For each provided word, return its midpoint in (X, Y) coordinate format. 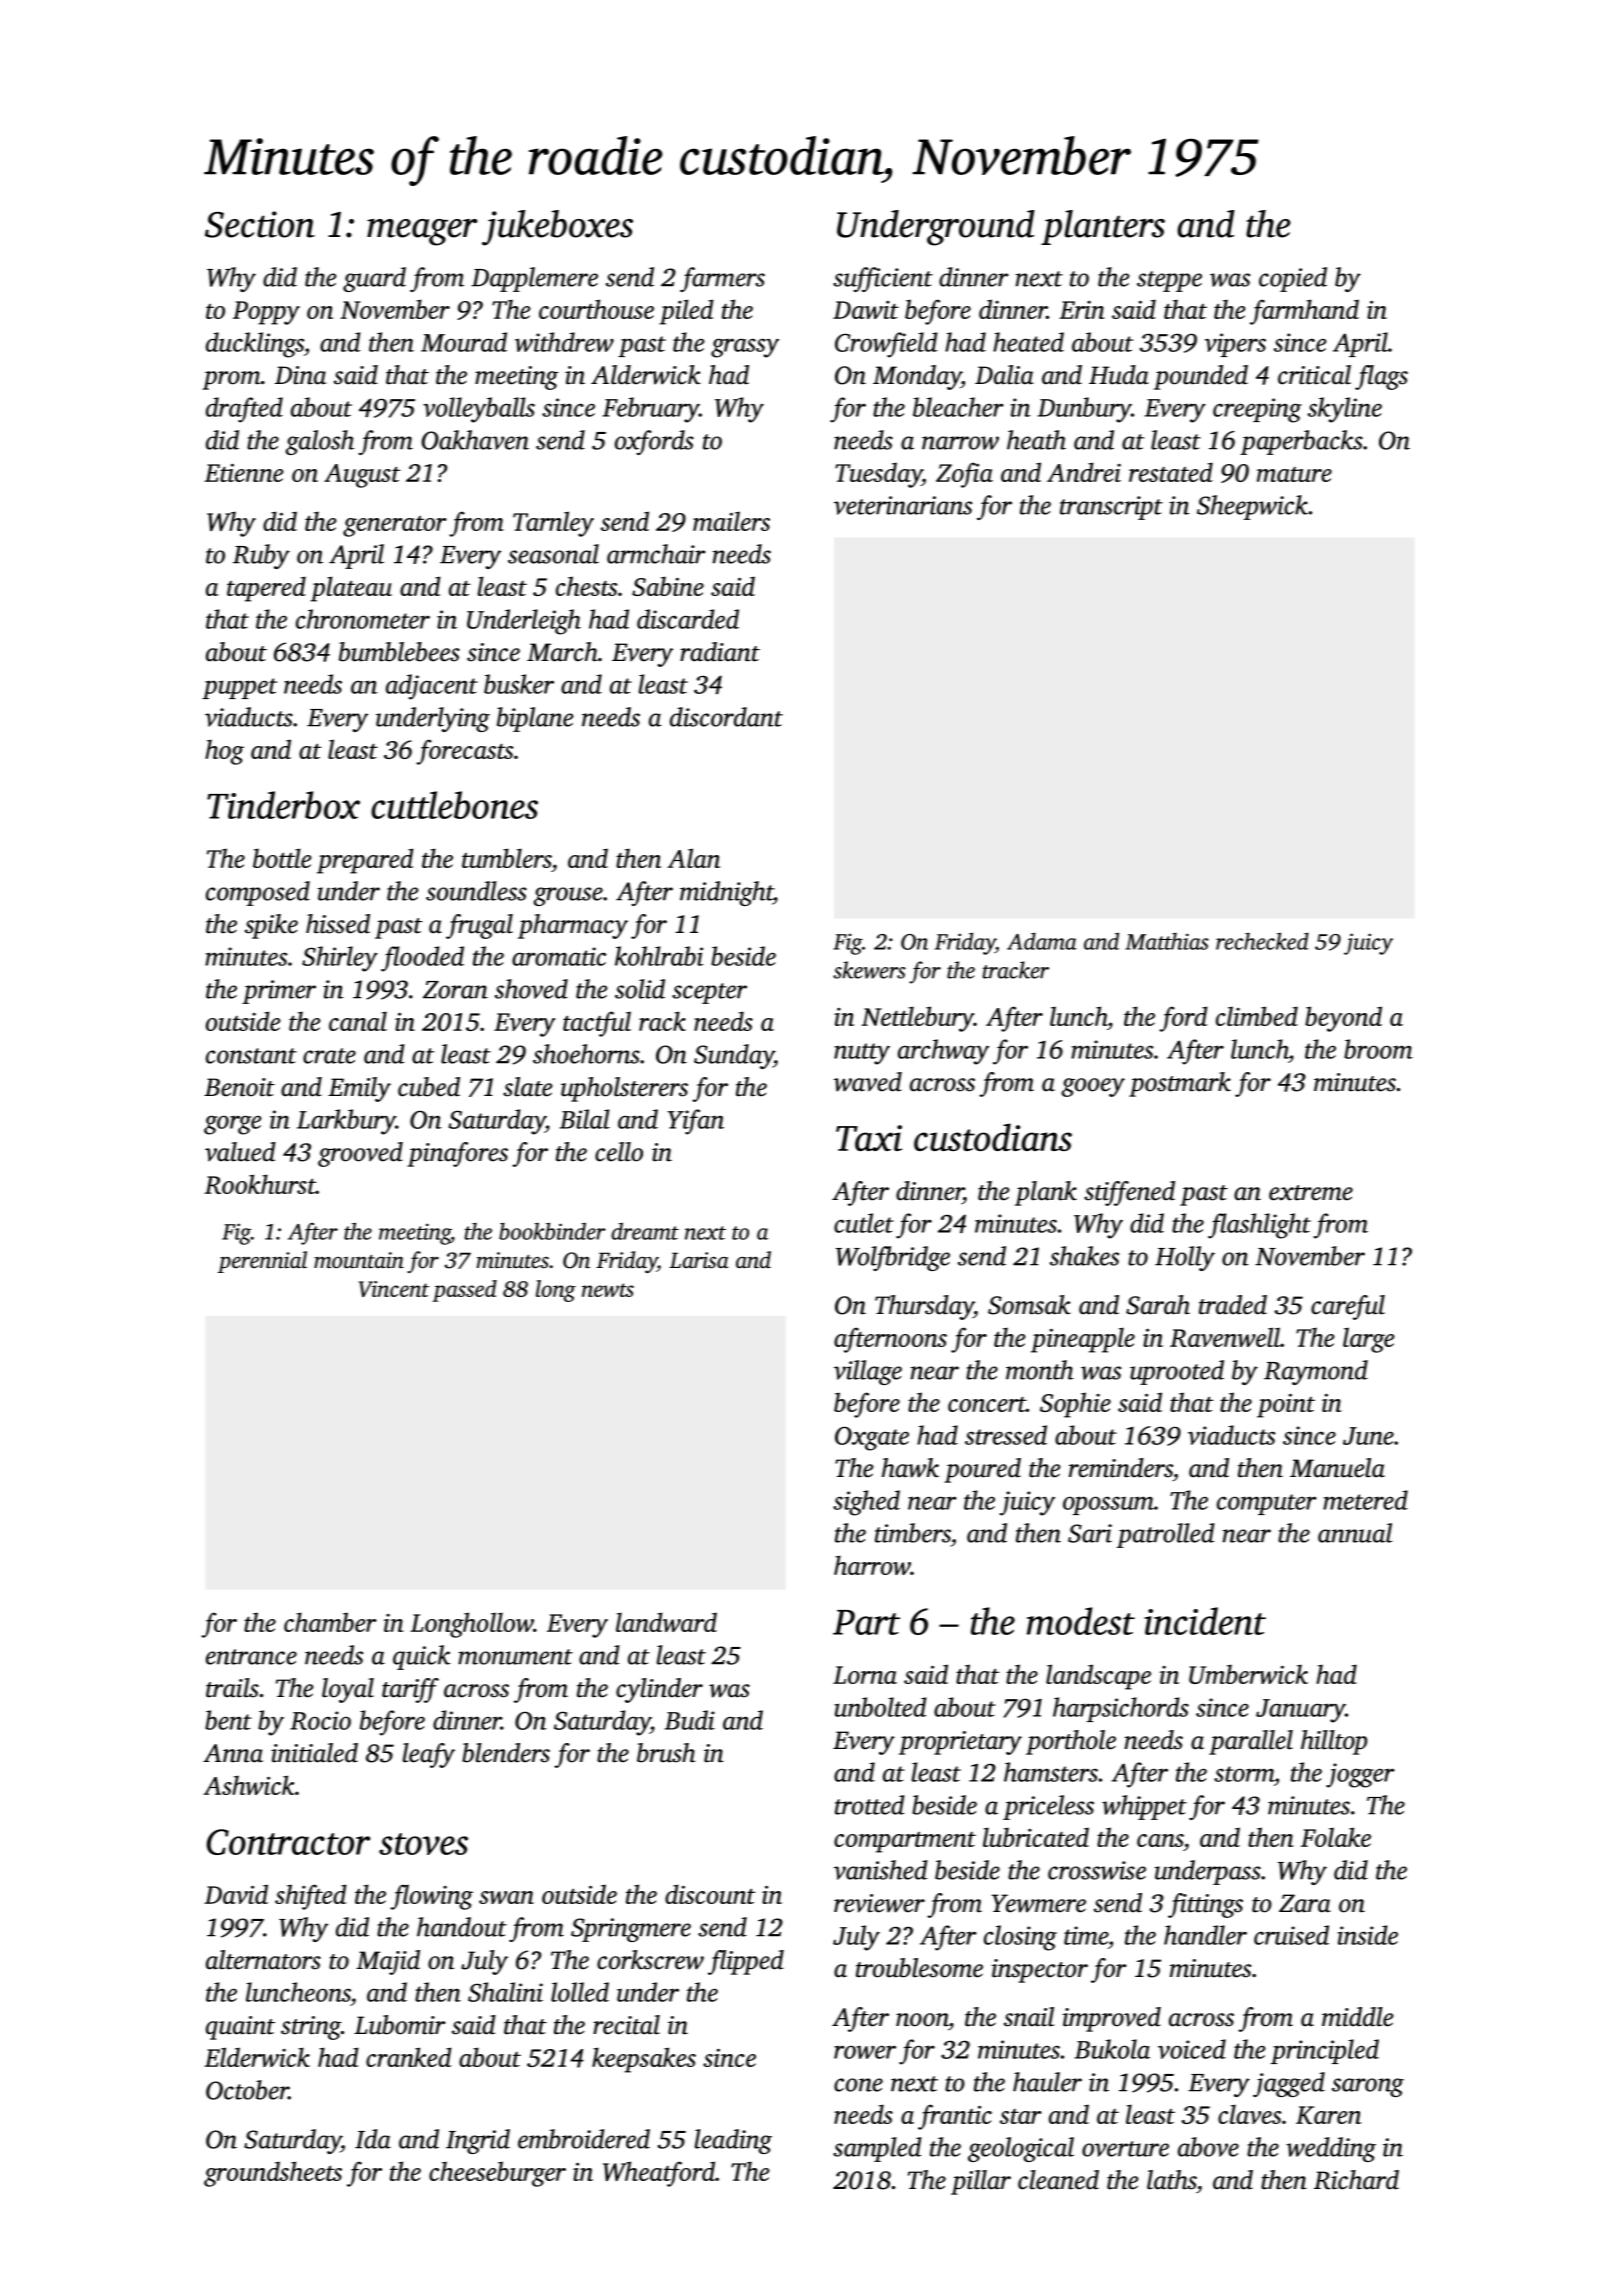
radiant (720, 652)
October (247, 2090)
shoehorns (586, 1054)
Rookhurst (260, 1184)
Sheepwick (1252, 507)
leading (733, 2141)
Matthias (1167, 941)
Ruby (261, 556)
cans (1160, 1840)
